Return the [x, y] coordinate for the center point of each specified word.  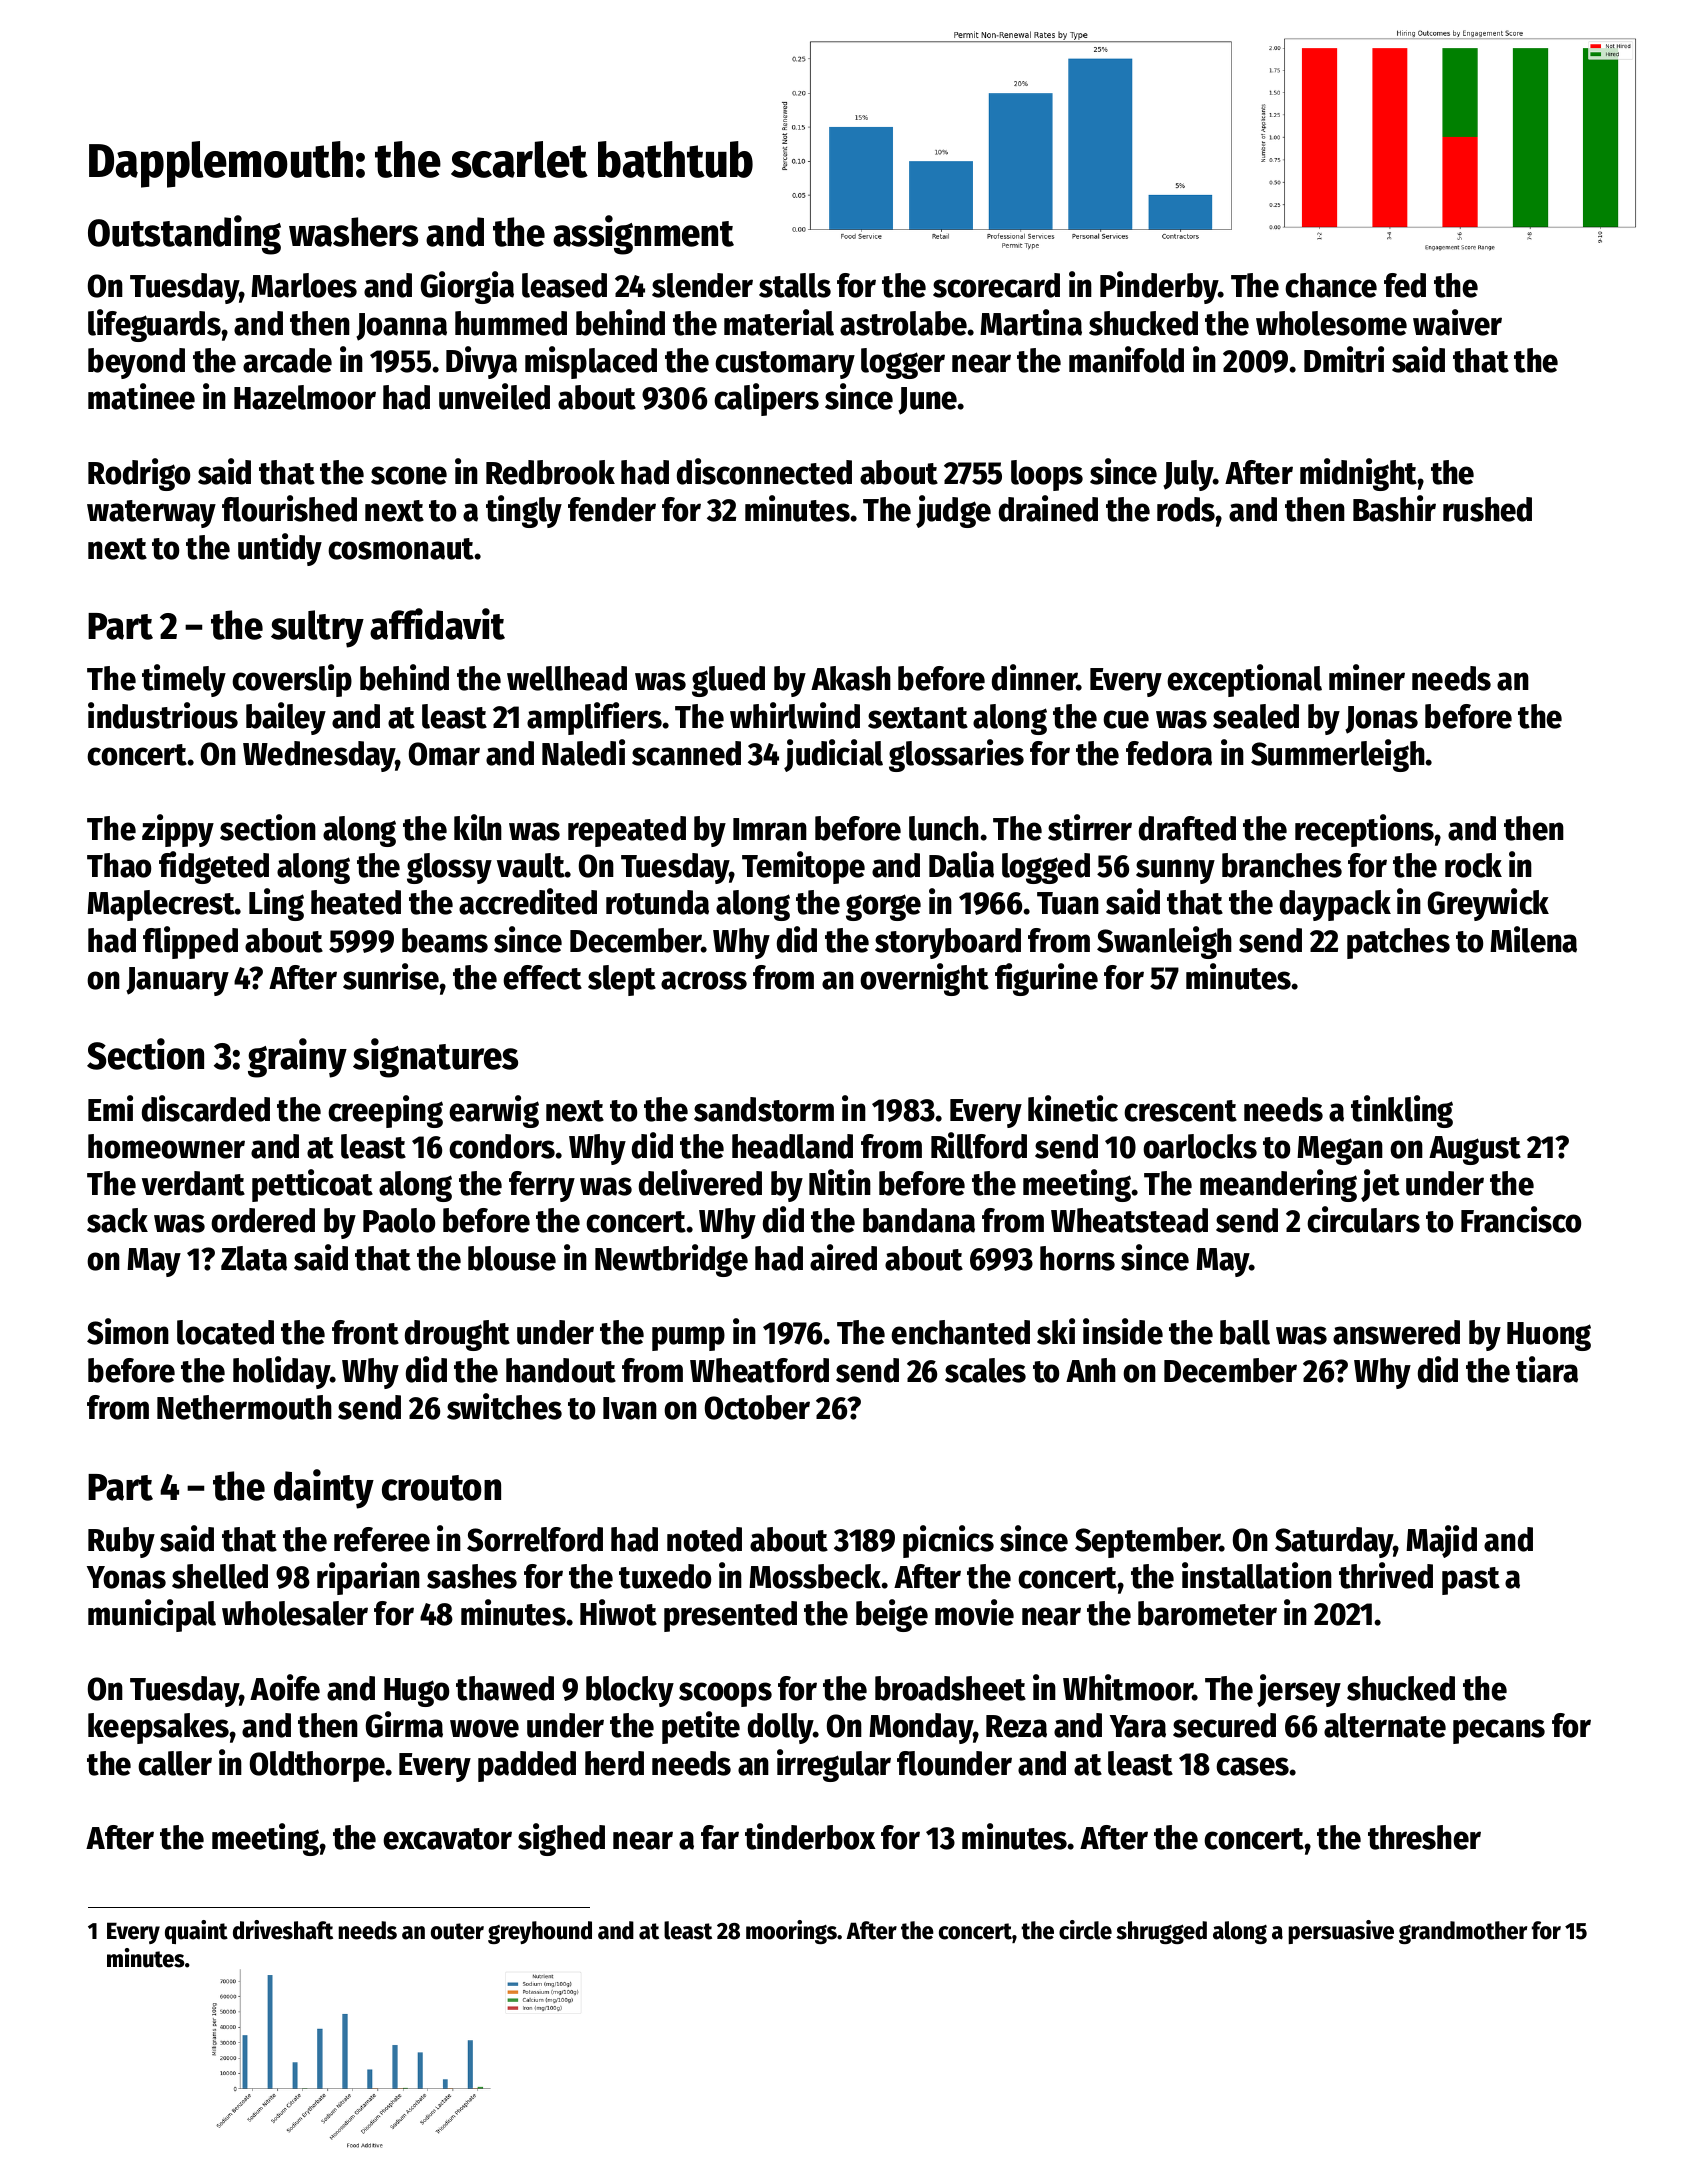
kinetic [1073, 1108]
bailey [286, 718]
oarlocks [1200, 1146]
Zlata [254, 1258]
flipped [190, 942]
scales [985, 1370]
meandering [1278, 1185]
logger [903, 363]
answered [1396, 1332]
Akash [851, 678]
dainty [324, 1489]
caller [175, 1763]
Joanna [401, 327]
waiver [1457, 322]
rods [1186, 509]
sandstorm [764, 1109]
